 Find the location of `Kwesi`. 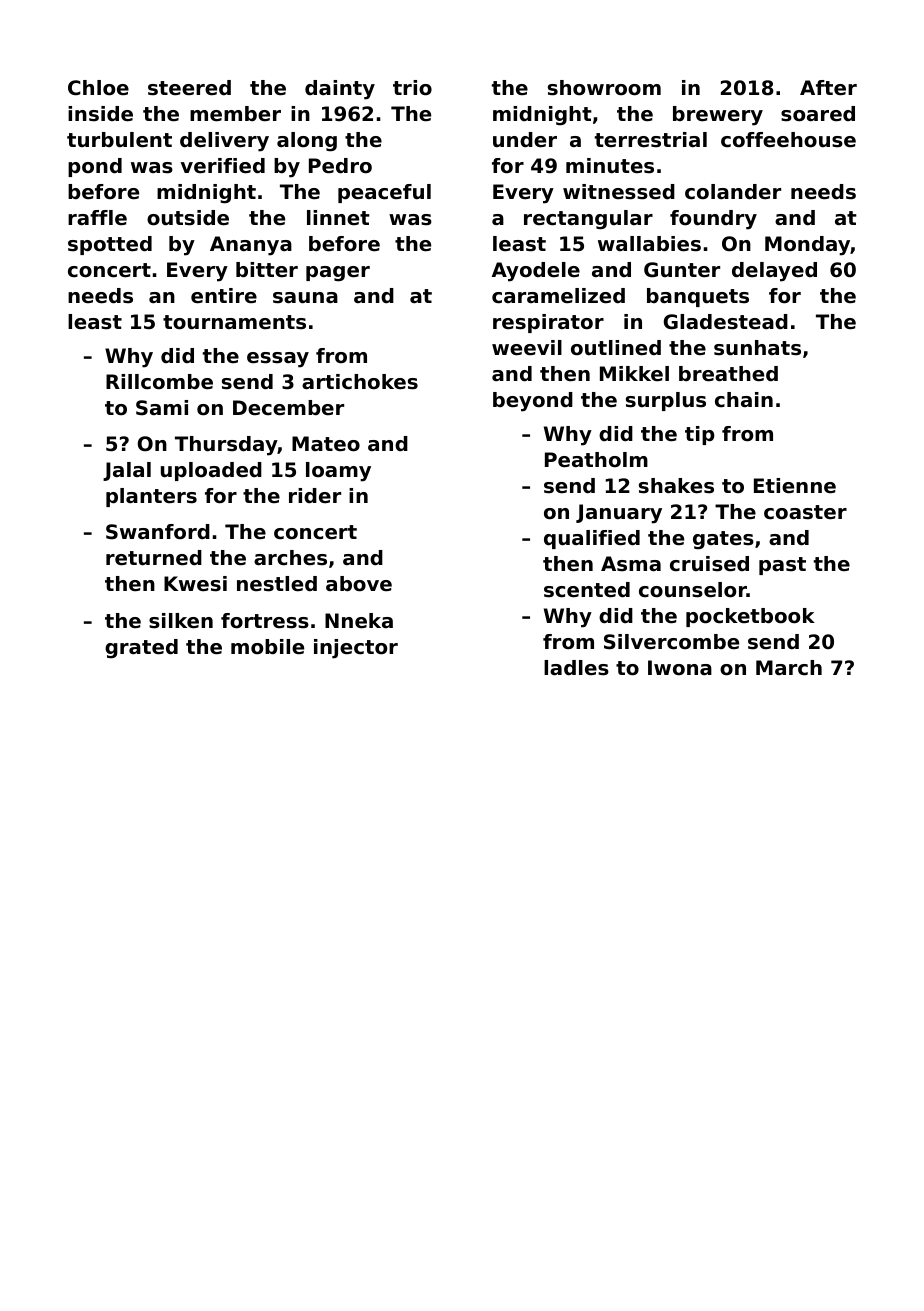

Kwesi is located at coordinates (195, 584).
